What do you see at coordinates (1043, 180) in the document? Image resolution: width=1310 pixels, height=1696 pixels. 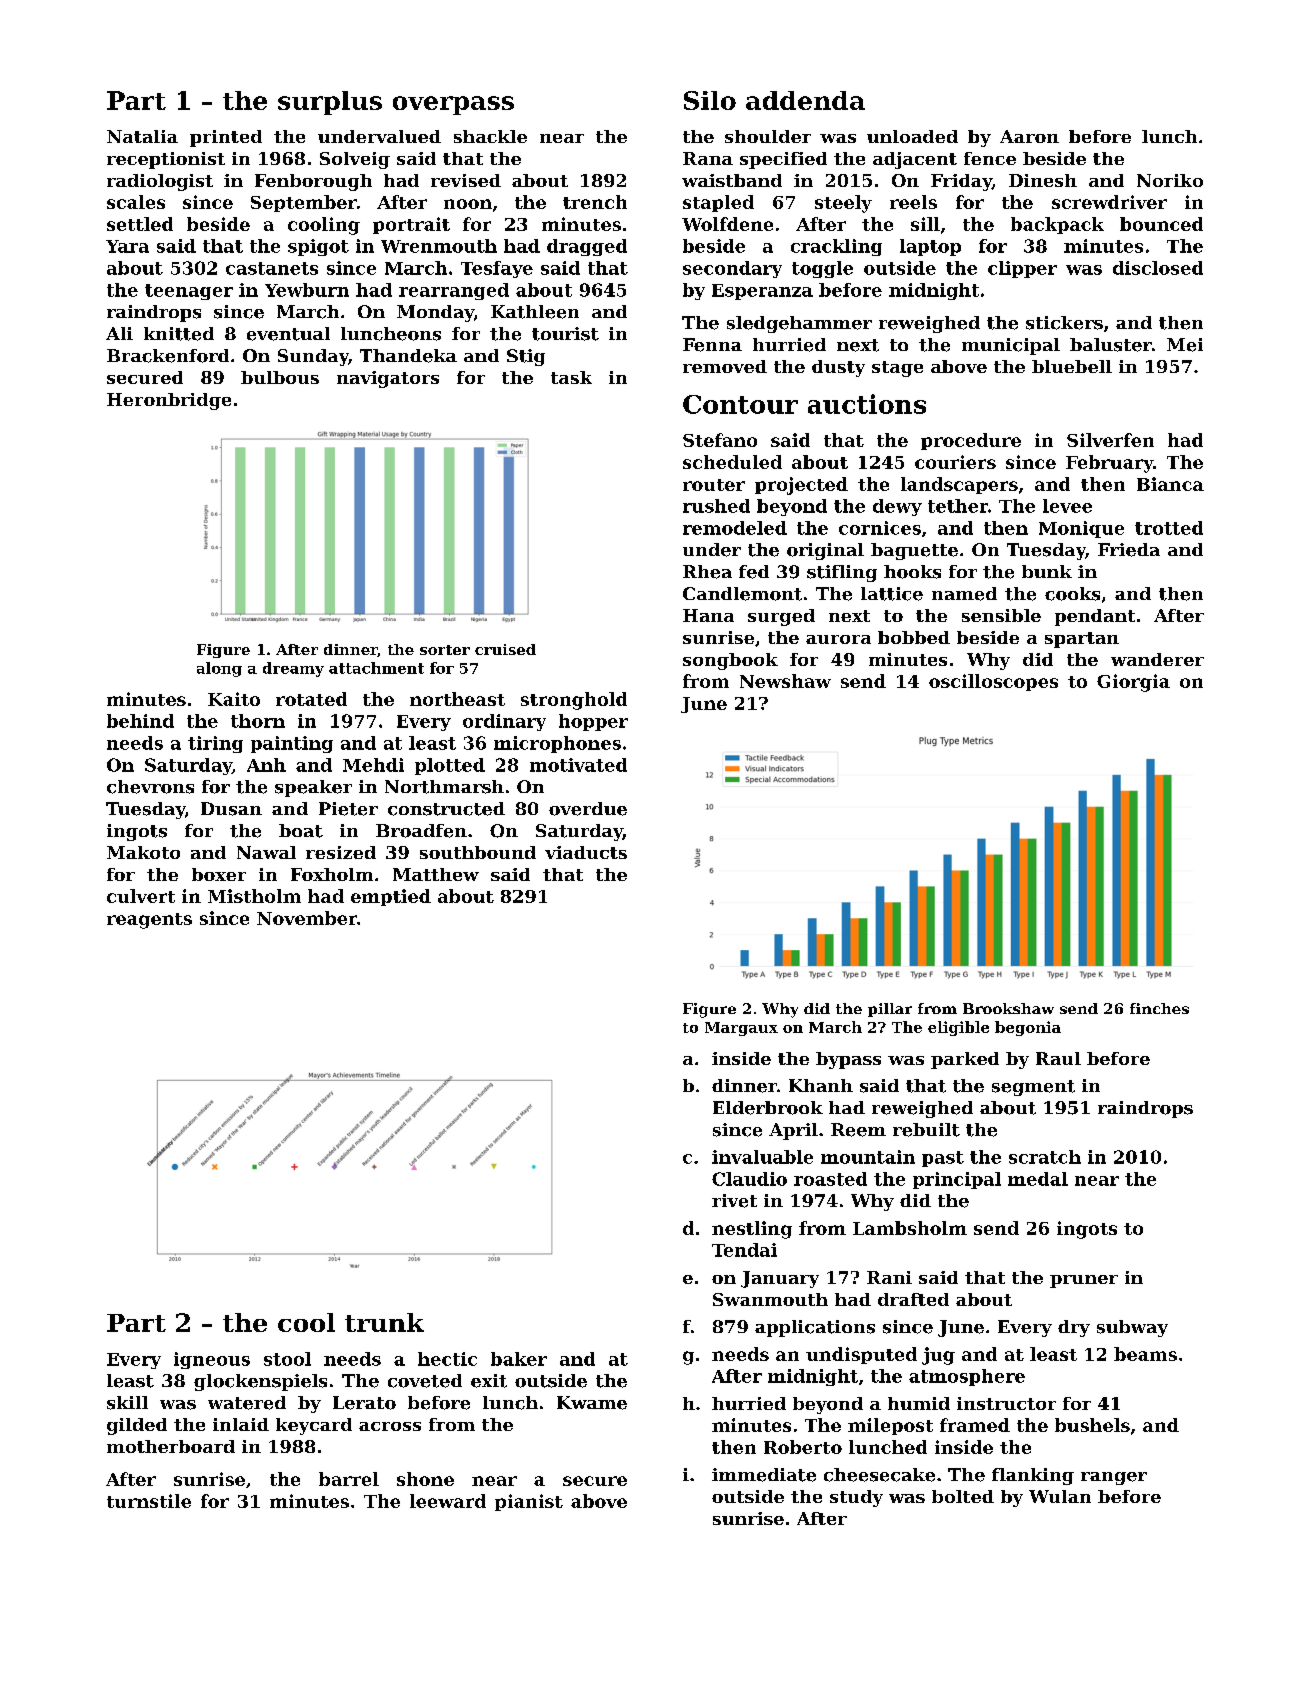 I see `Dinesh` at bounding box center [1043, 180].
